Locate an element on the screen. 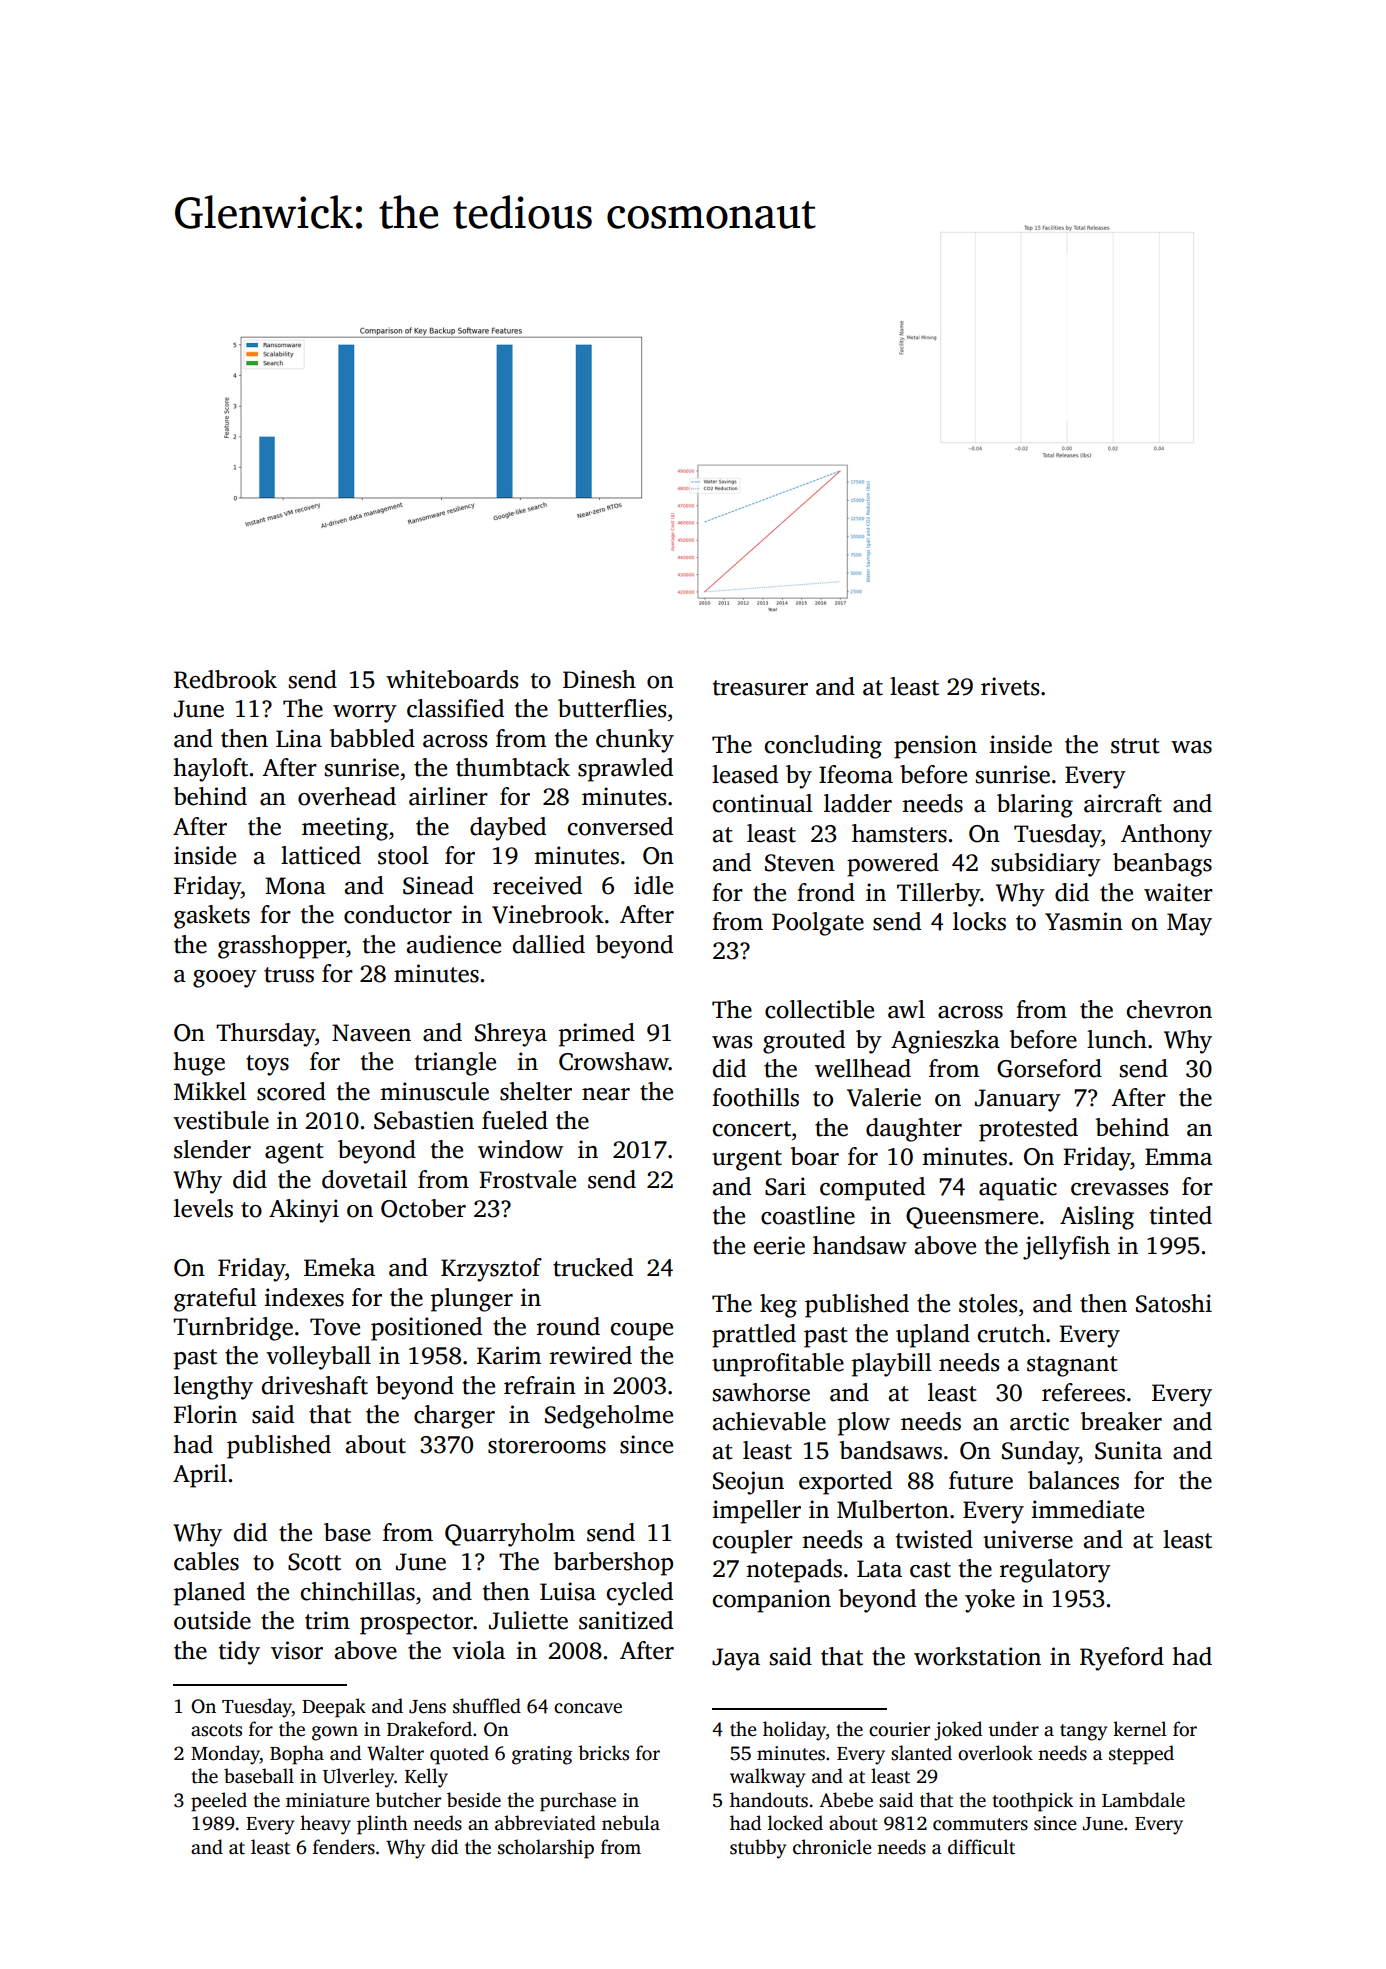 The width and height of the screenshot is (1386, 1969). worry is located at coordinates (365, 714).
